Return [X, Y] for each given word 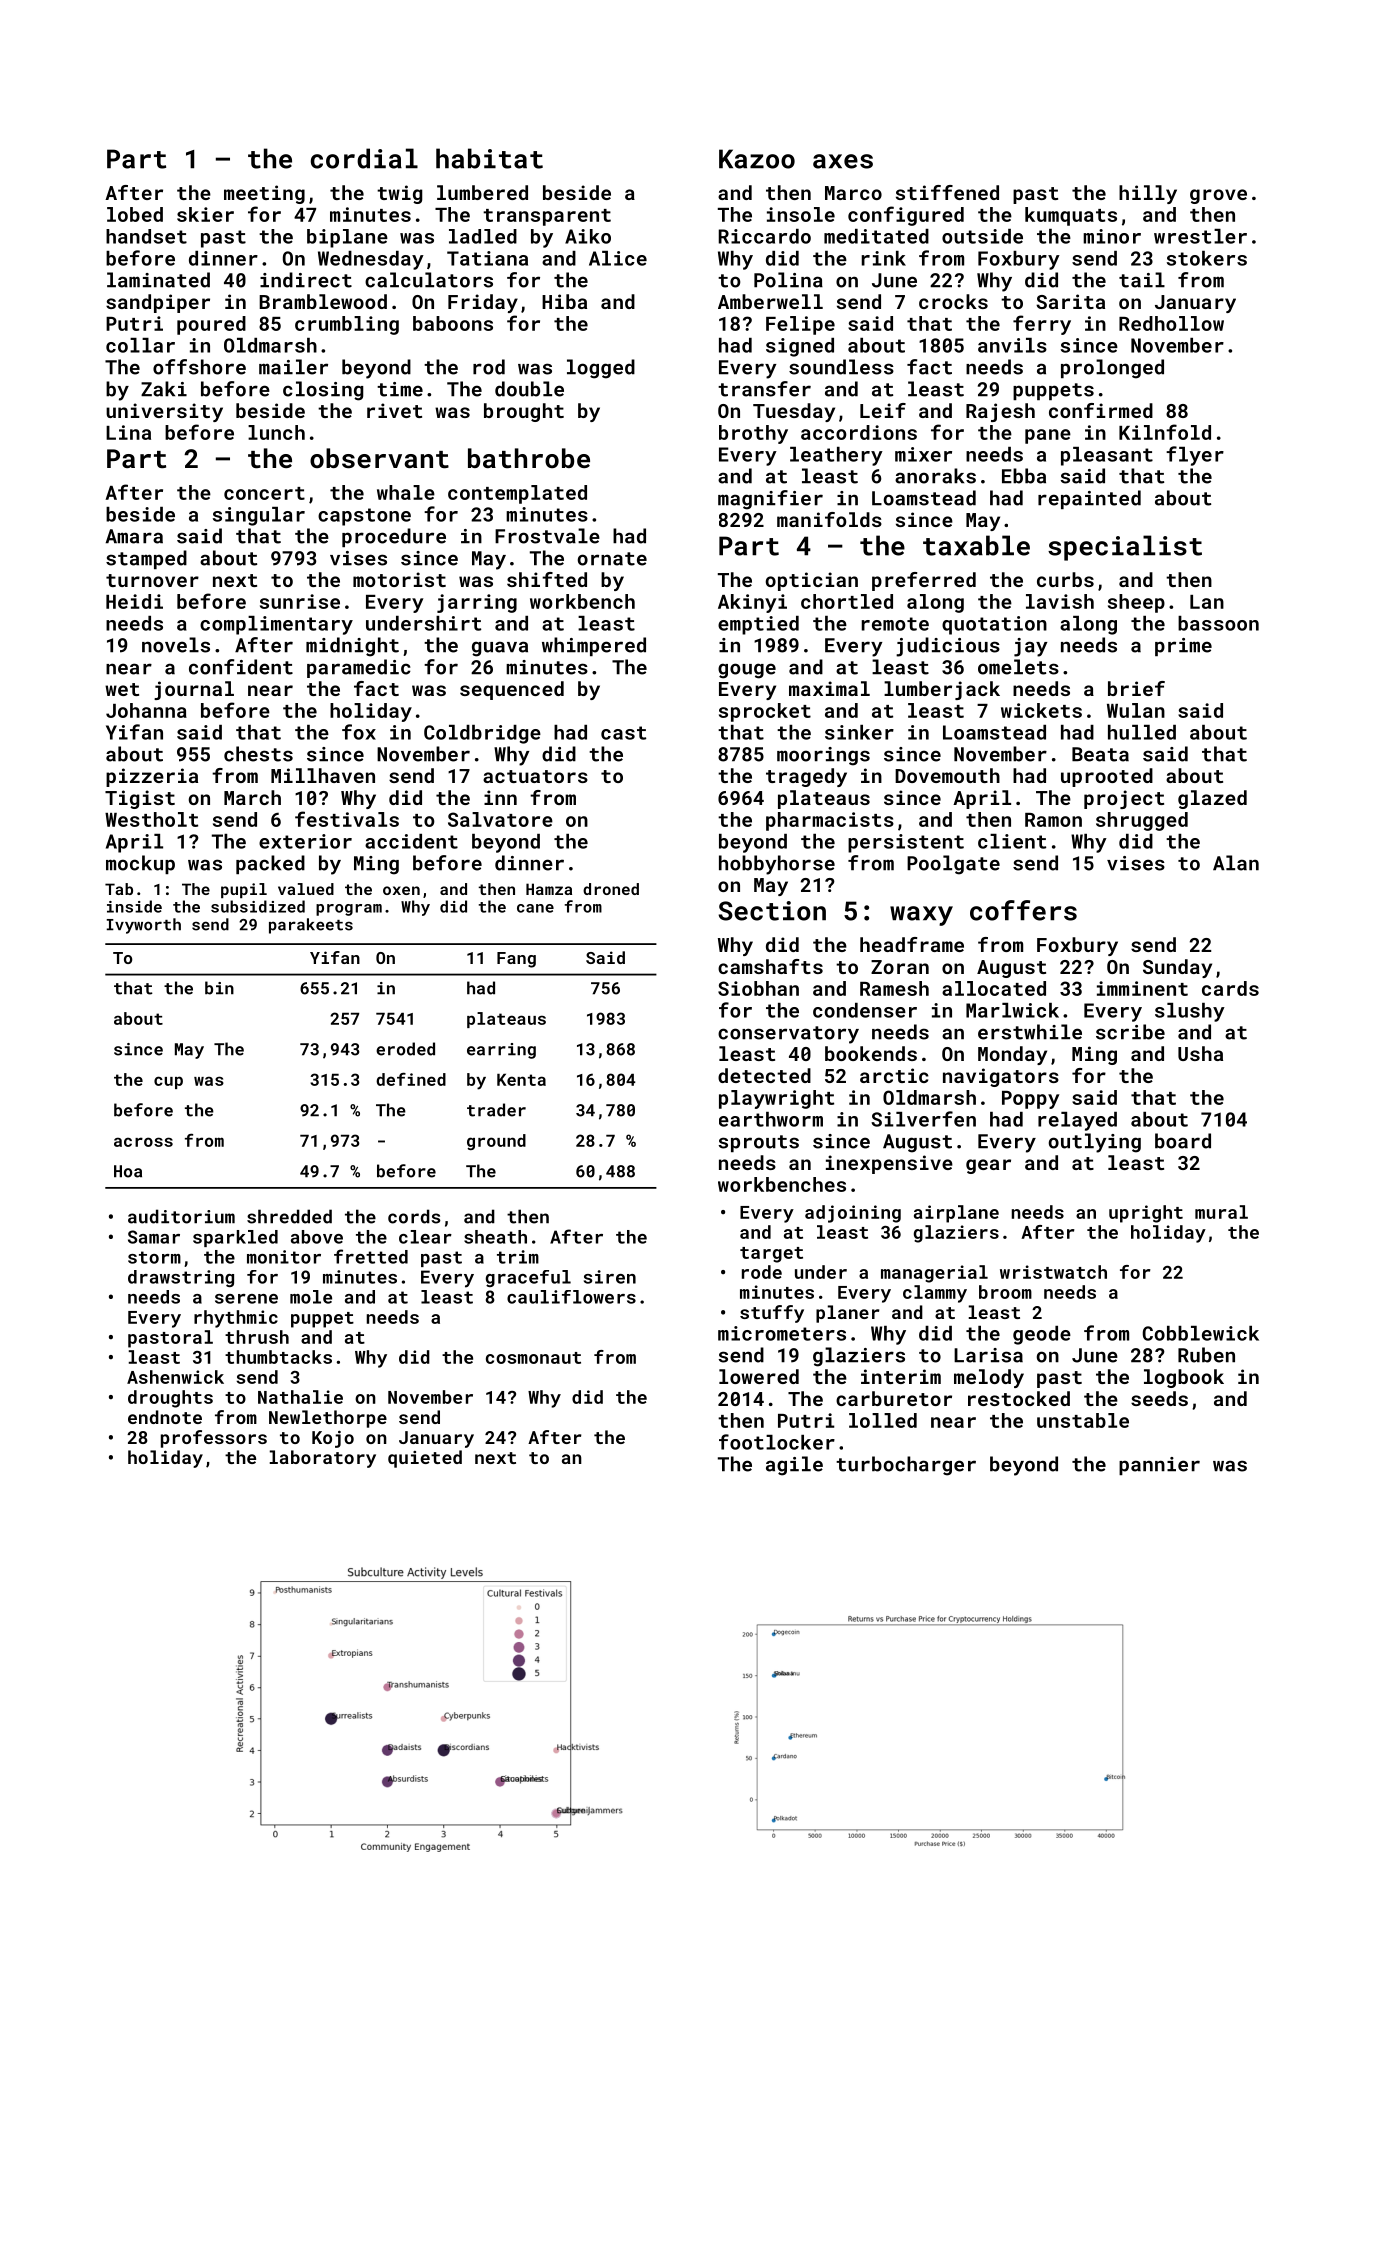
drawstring [181, 1278]
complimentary [276, 625]
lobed [135, 214]
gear [988, 1166]
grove [1218, 196]
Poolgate [953, 865]
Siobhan [758, 988]
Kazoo [757, 159]
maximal [829, 688]
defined [411, 1079]
